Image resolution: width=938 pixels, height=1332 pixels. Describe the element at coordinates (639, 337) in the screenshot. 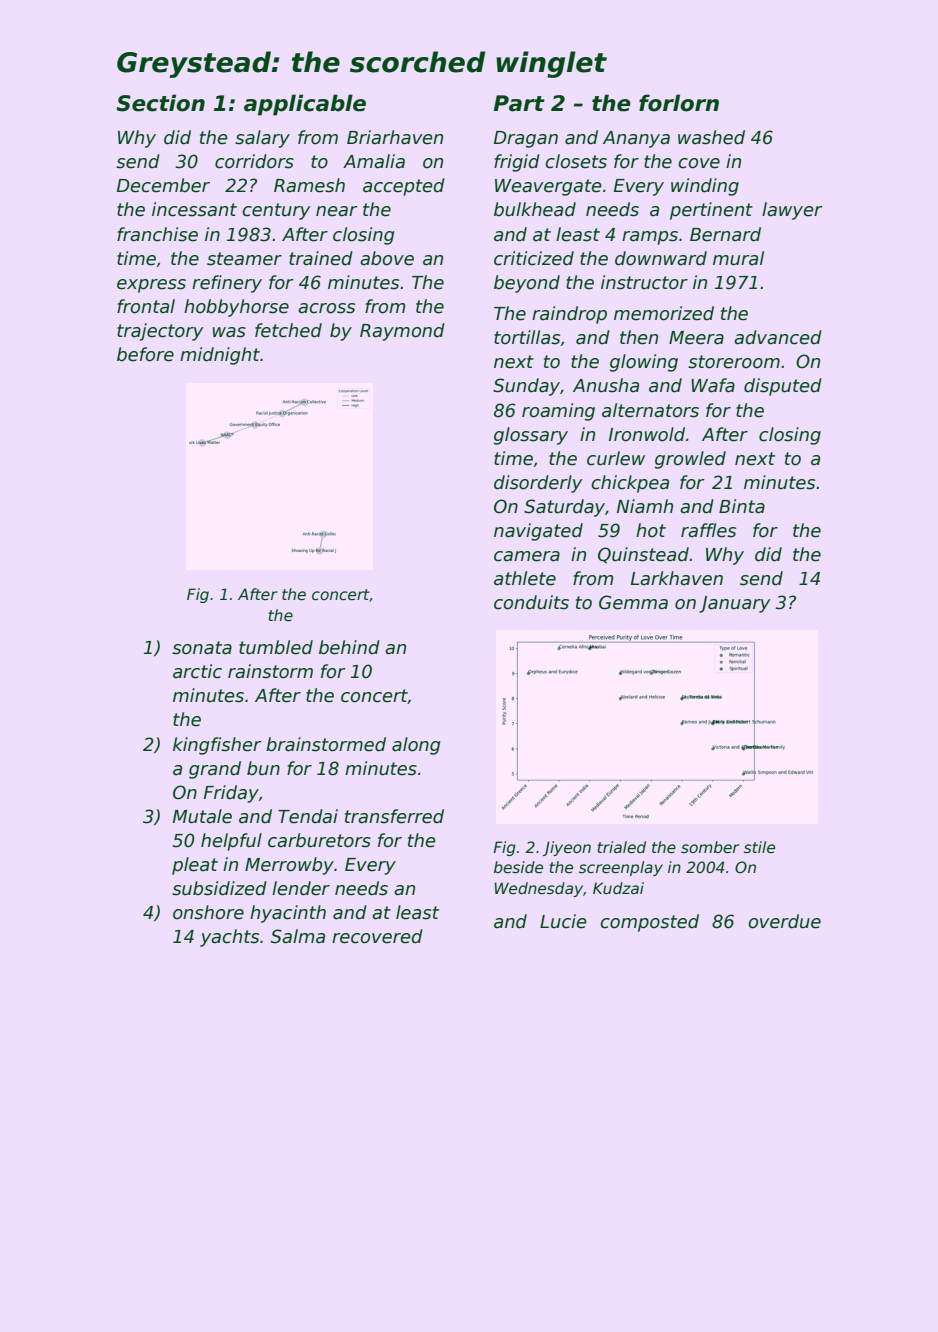

I see `then` at that location.
